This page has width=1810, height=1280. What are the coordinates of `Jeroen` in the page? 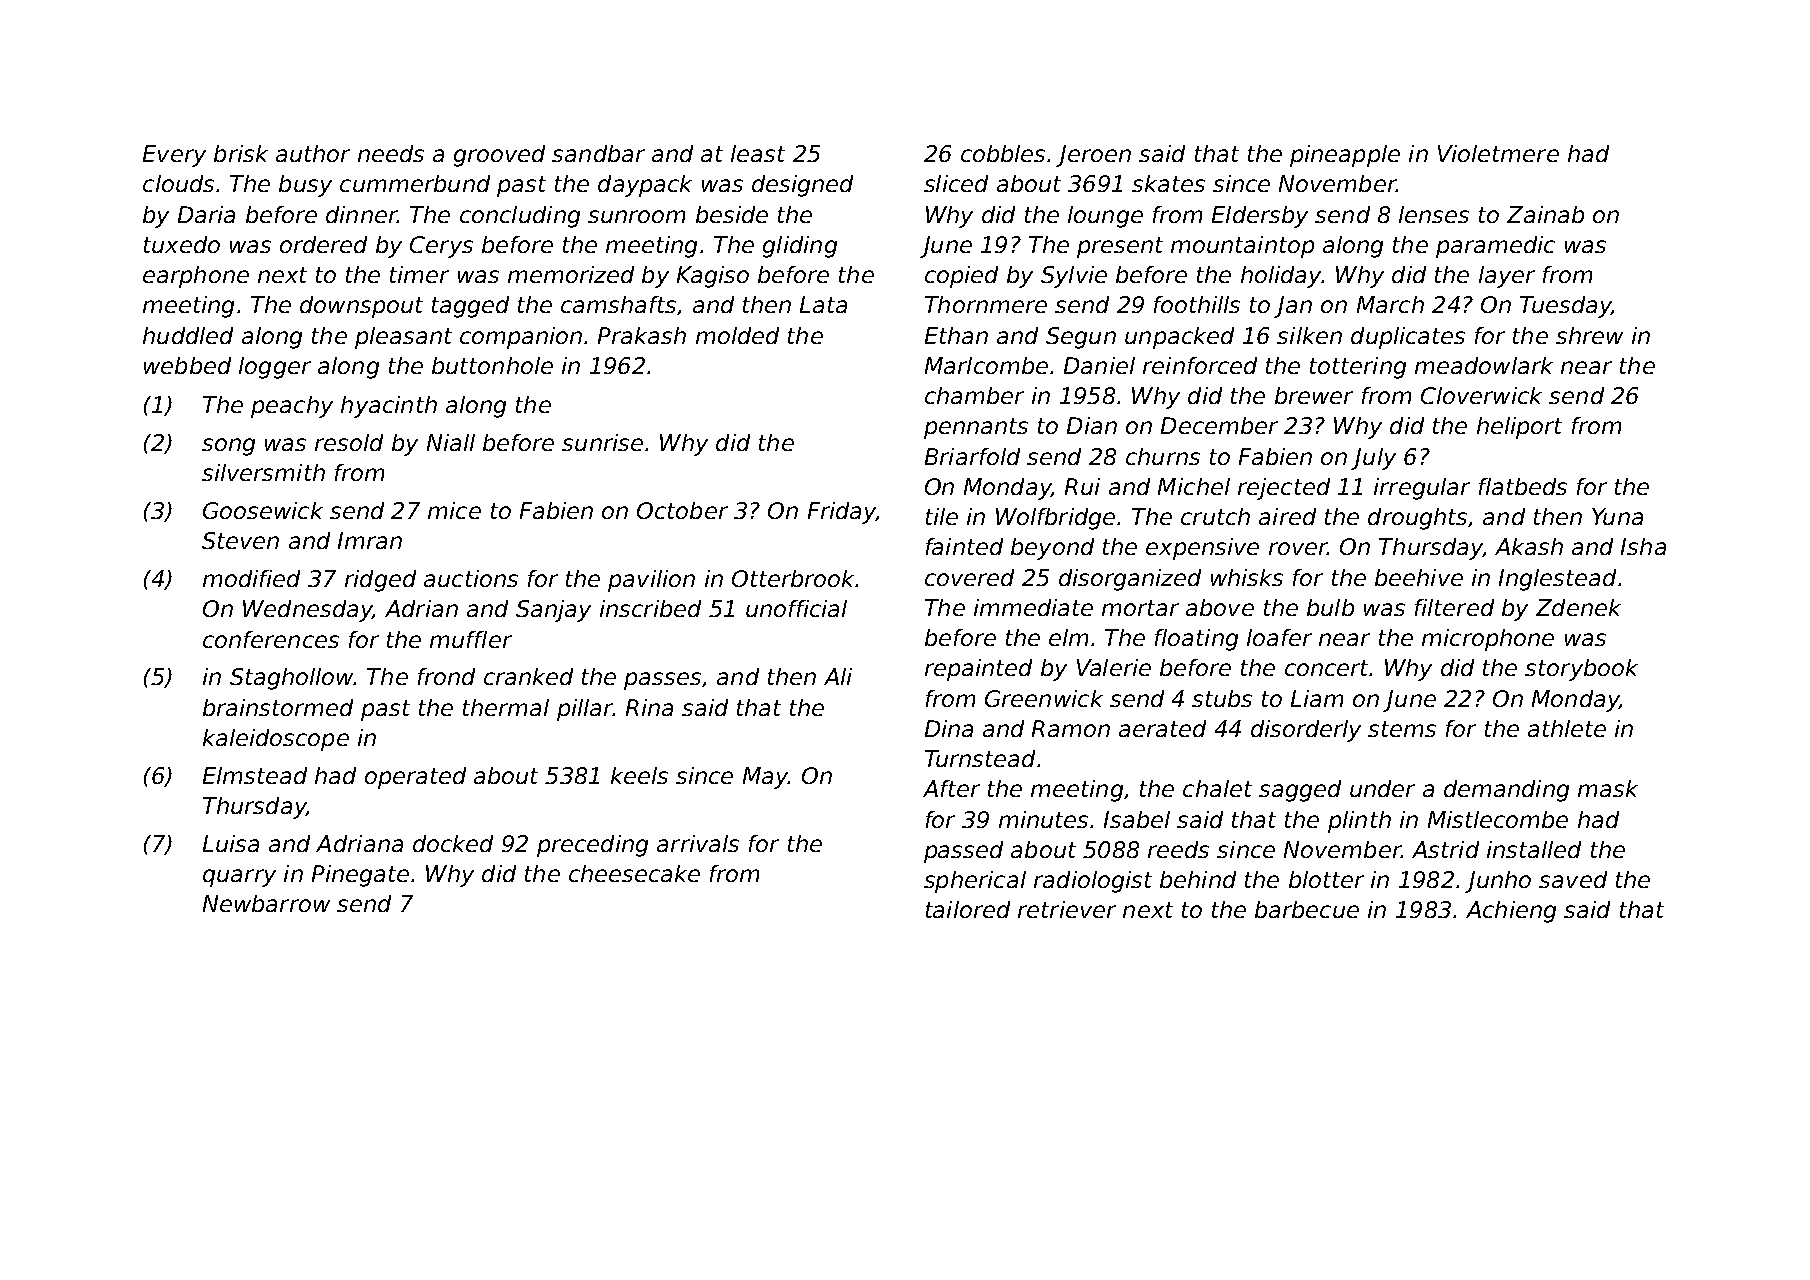 It's located at (1093, 156).
